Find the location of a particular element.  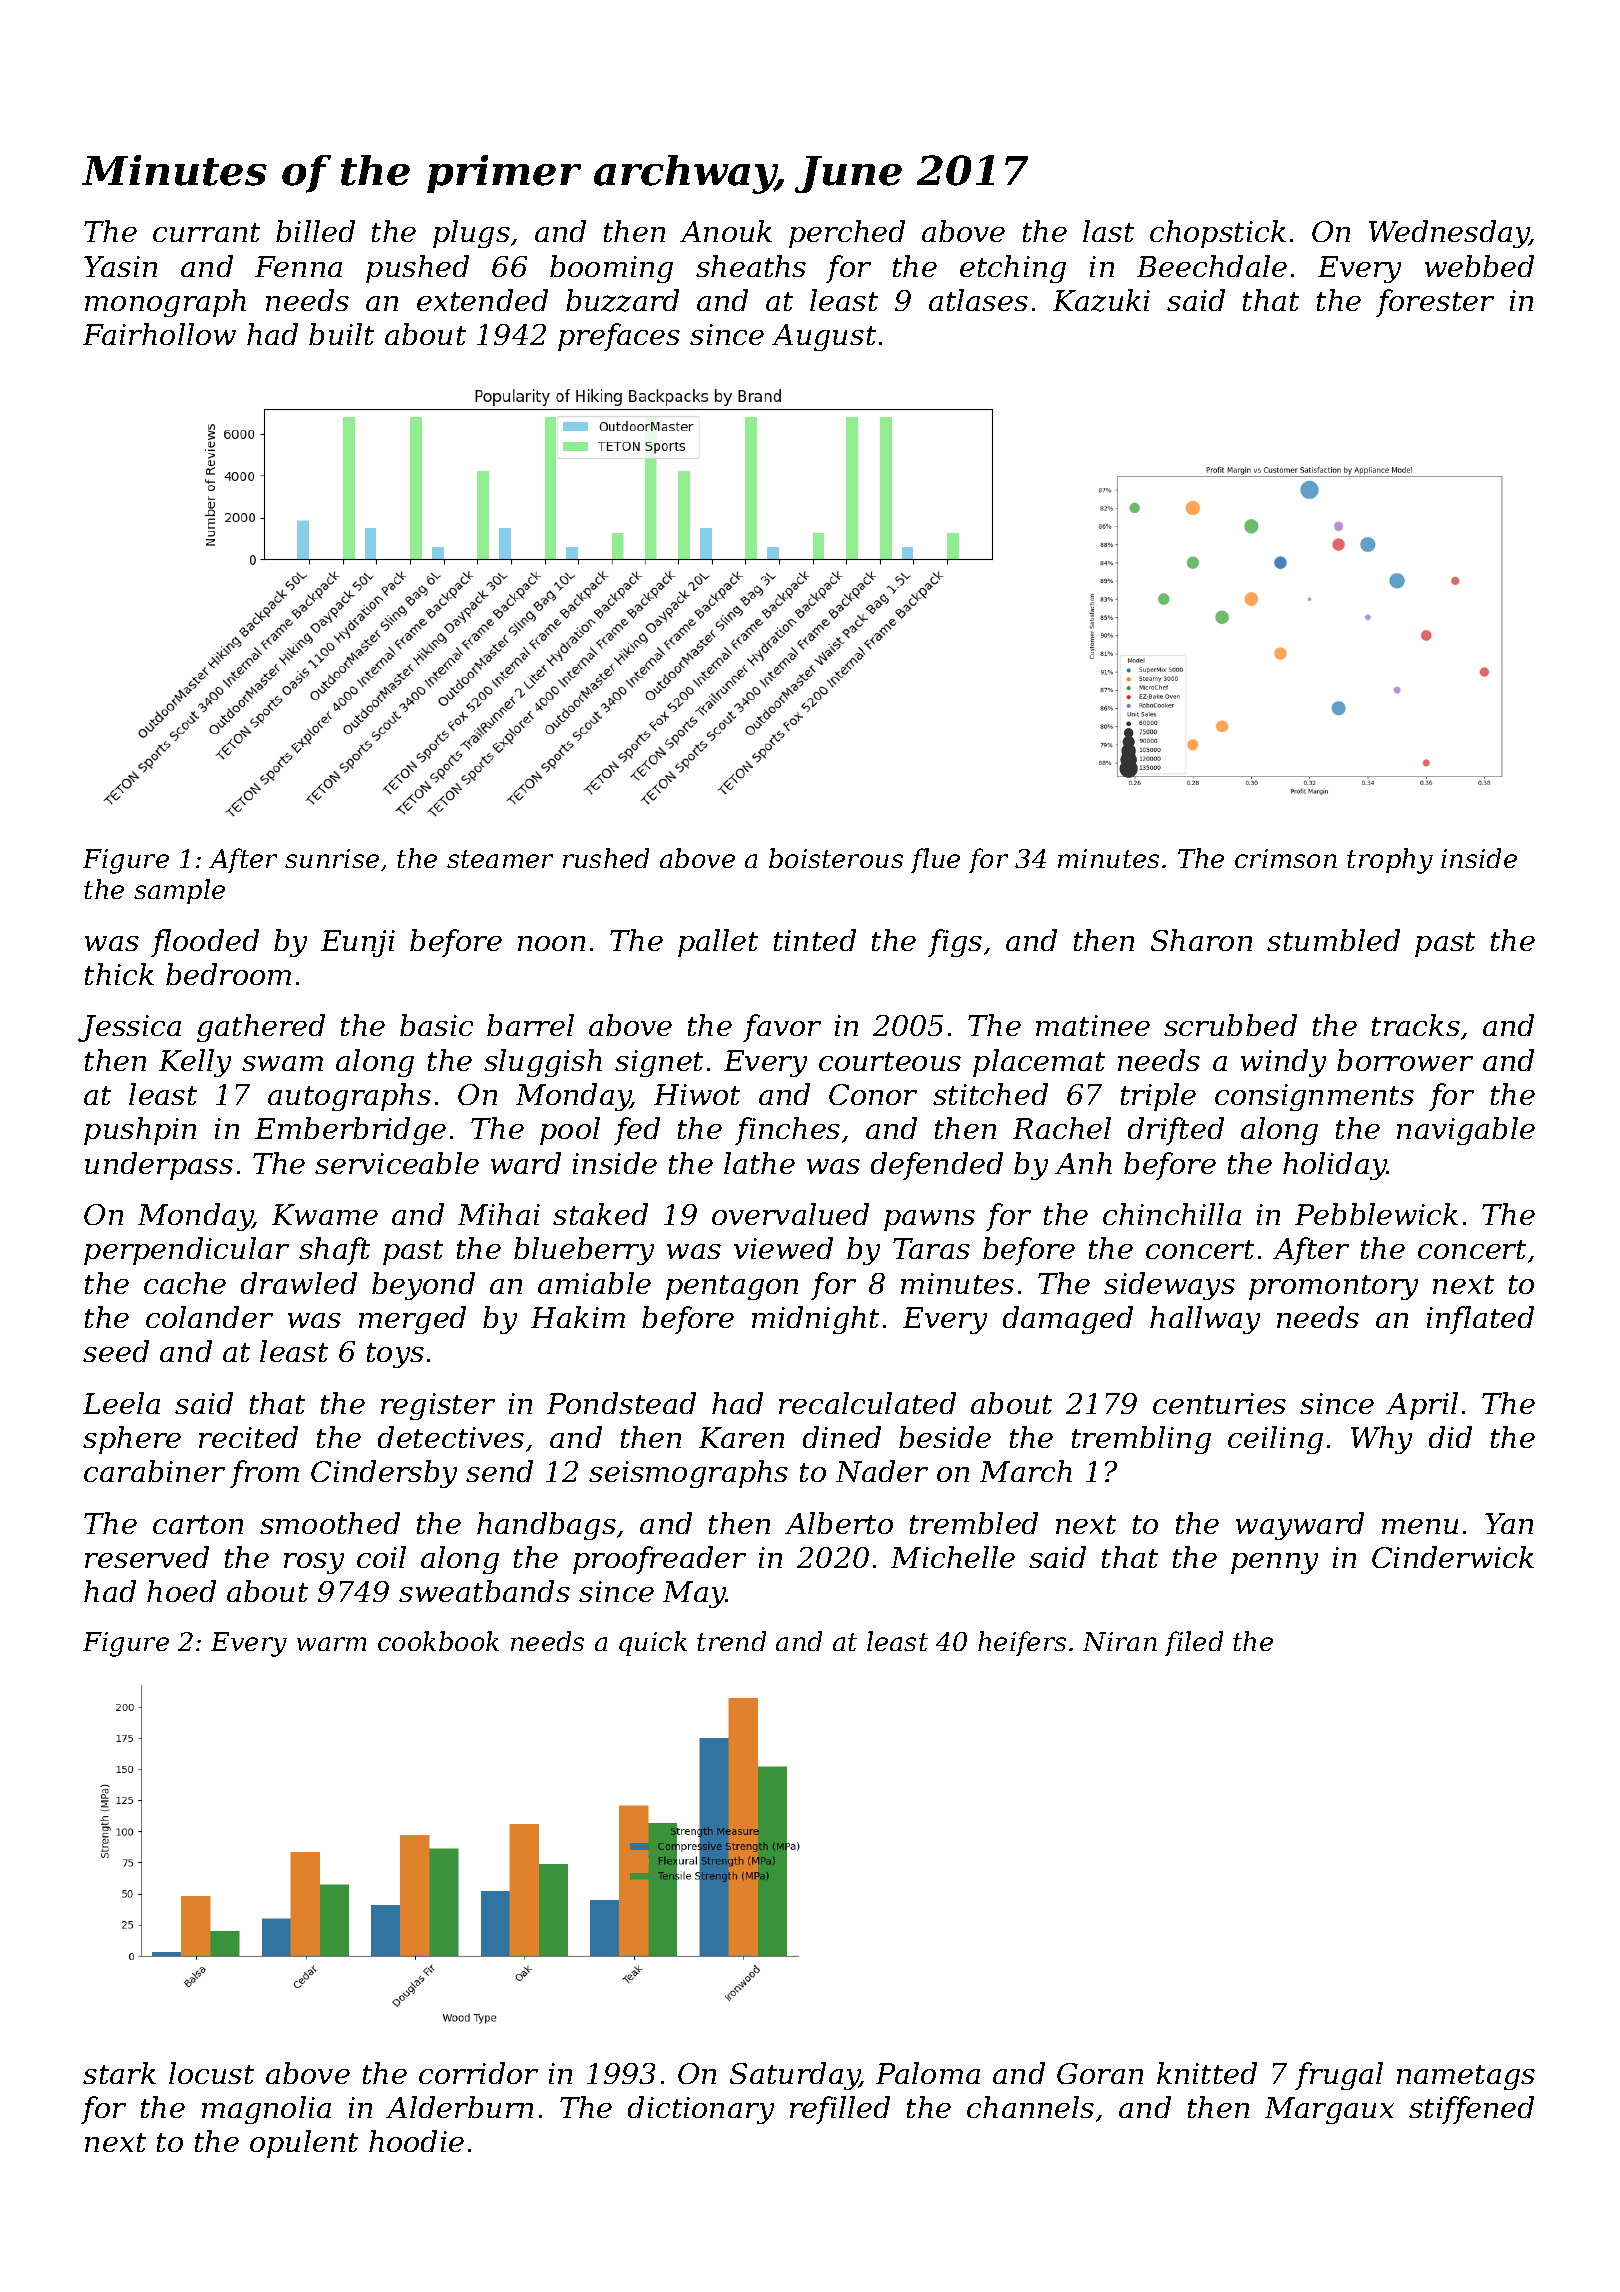

opulent is located at coordinates (304, 2144).
